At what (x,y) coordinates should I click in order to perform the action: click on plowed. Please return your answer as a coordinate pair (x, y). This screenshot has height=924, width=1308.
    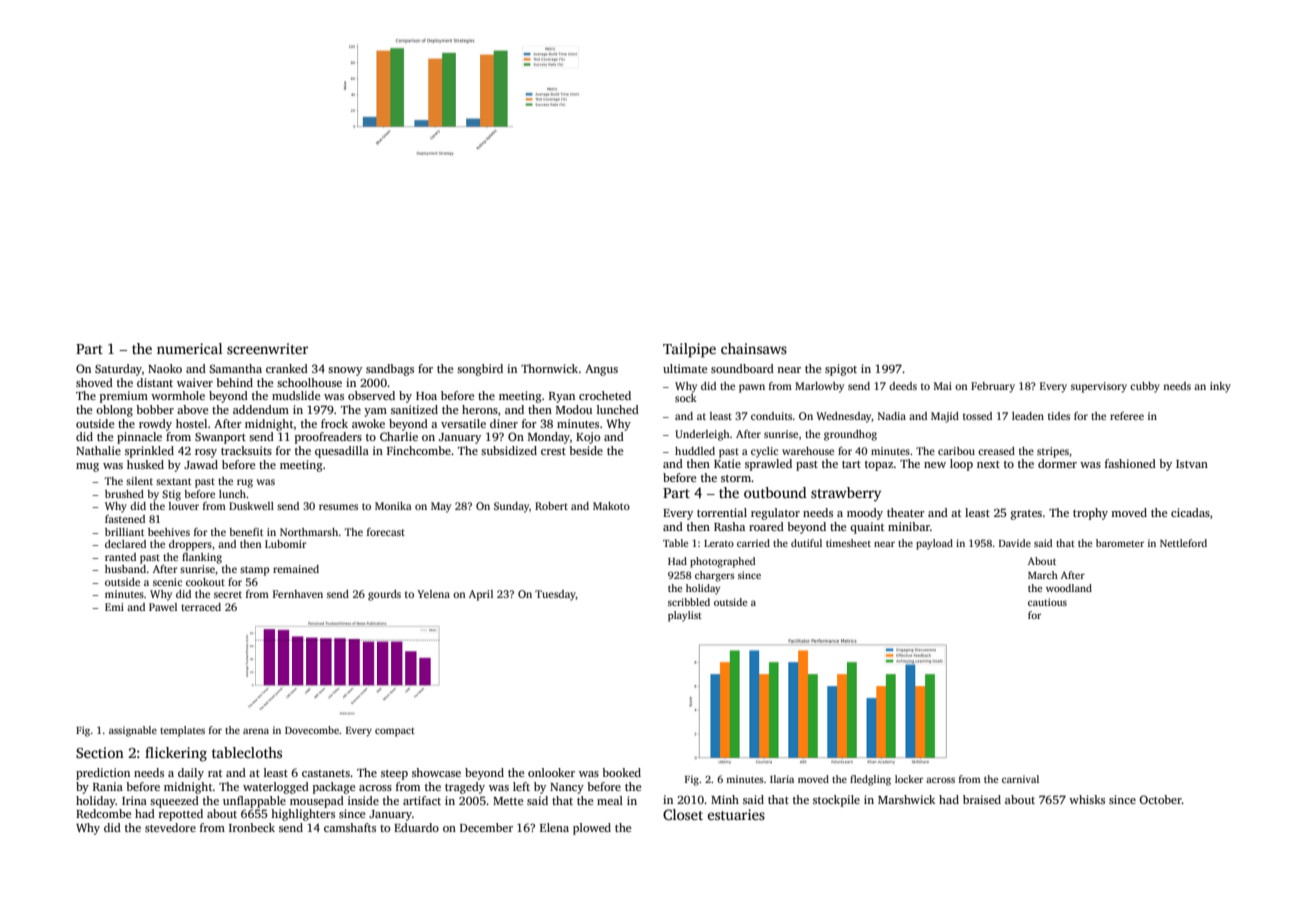
    Looking at the image, I should click on (592, 829).
